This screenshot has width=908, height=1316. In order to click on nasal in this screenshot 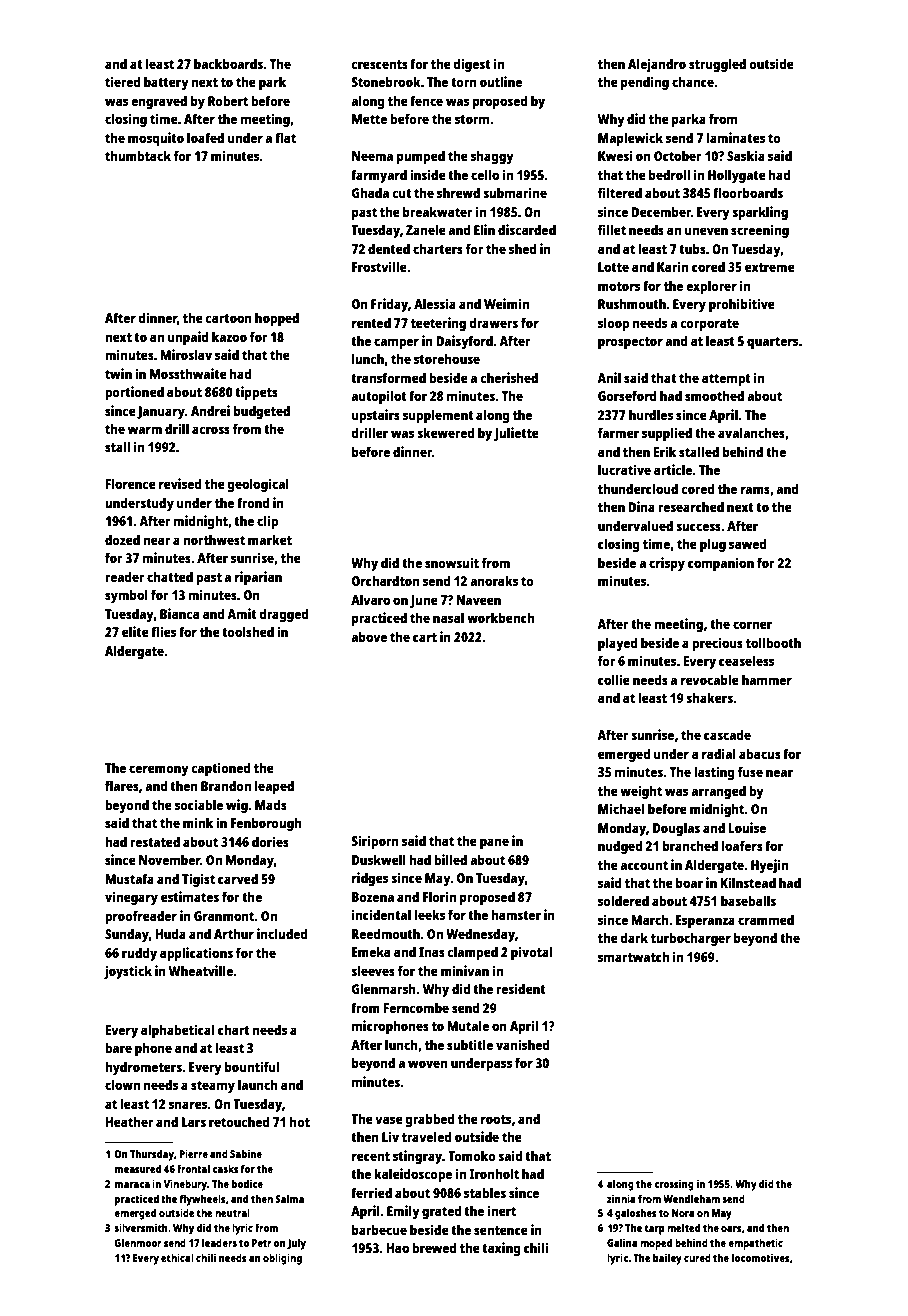, I will do `click(448, 617)`.
